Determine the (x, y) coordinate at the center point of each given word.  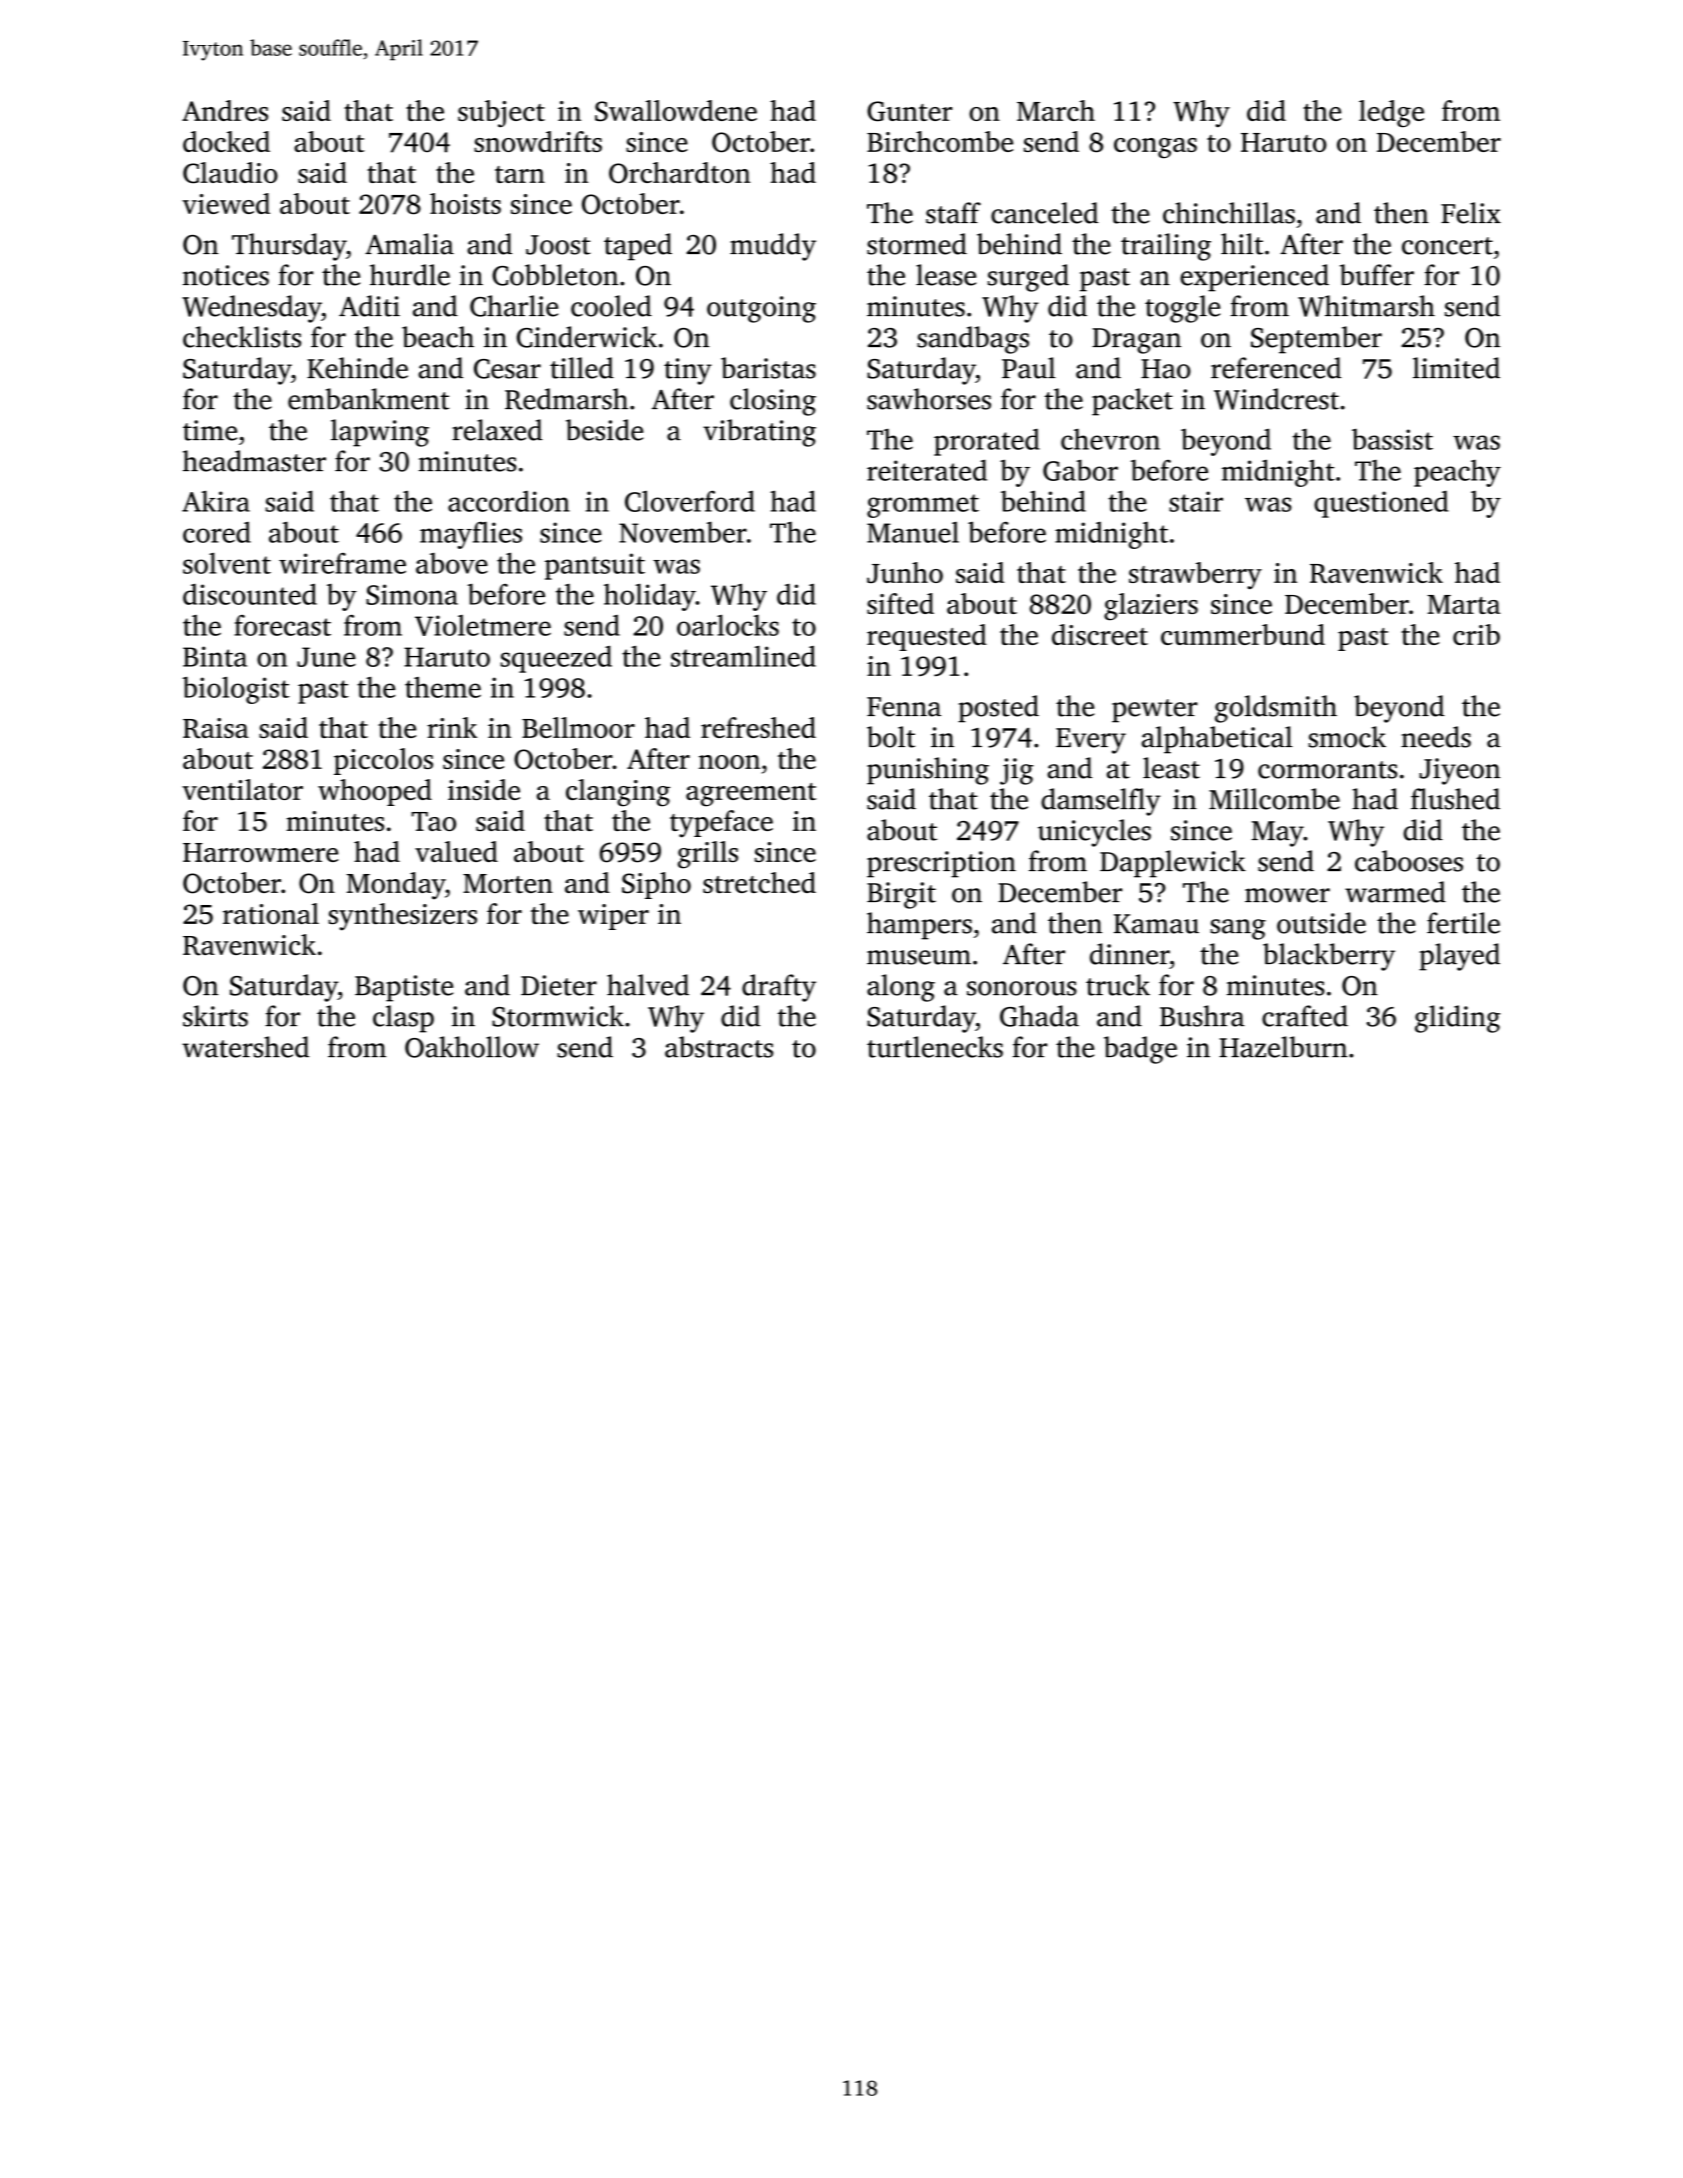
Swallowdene (676, 111)
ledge (1391, 114)
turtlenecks (935, 1047)
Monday (395, 886)
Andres (225, 110)
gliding (1458, 1019)
